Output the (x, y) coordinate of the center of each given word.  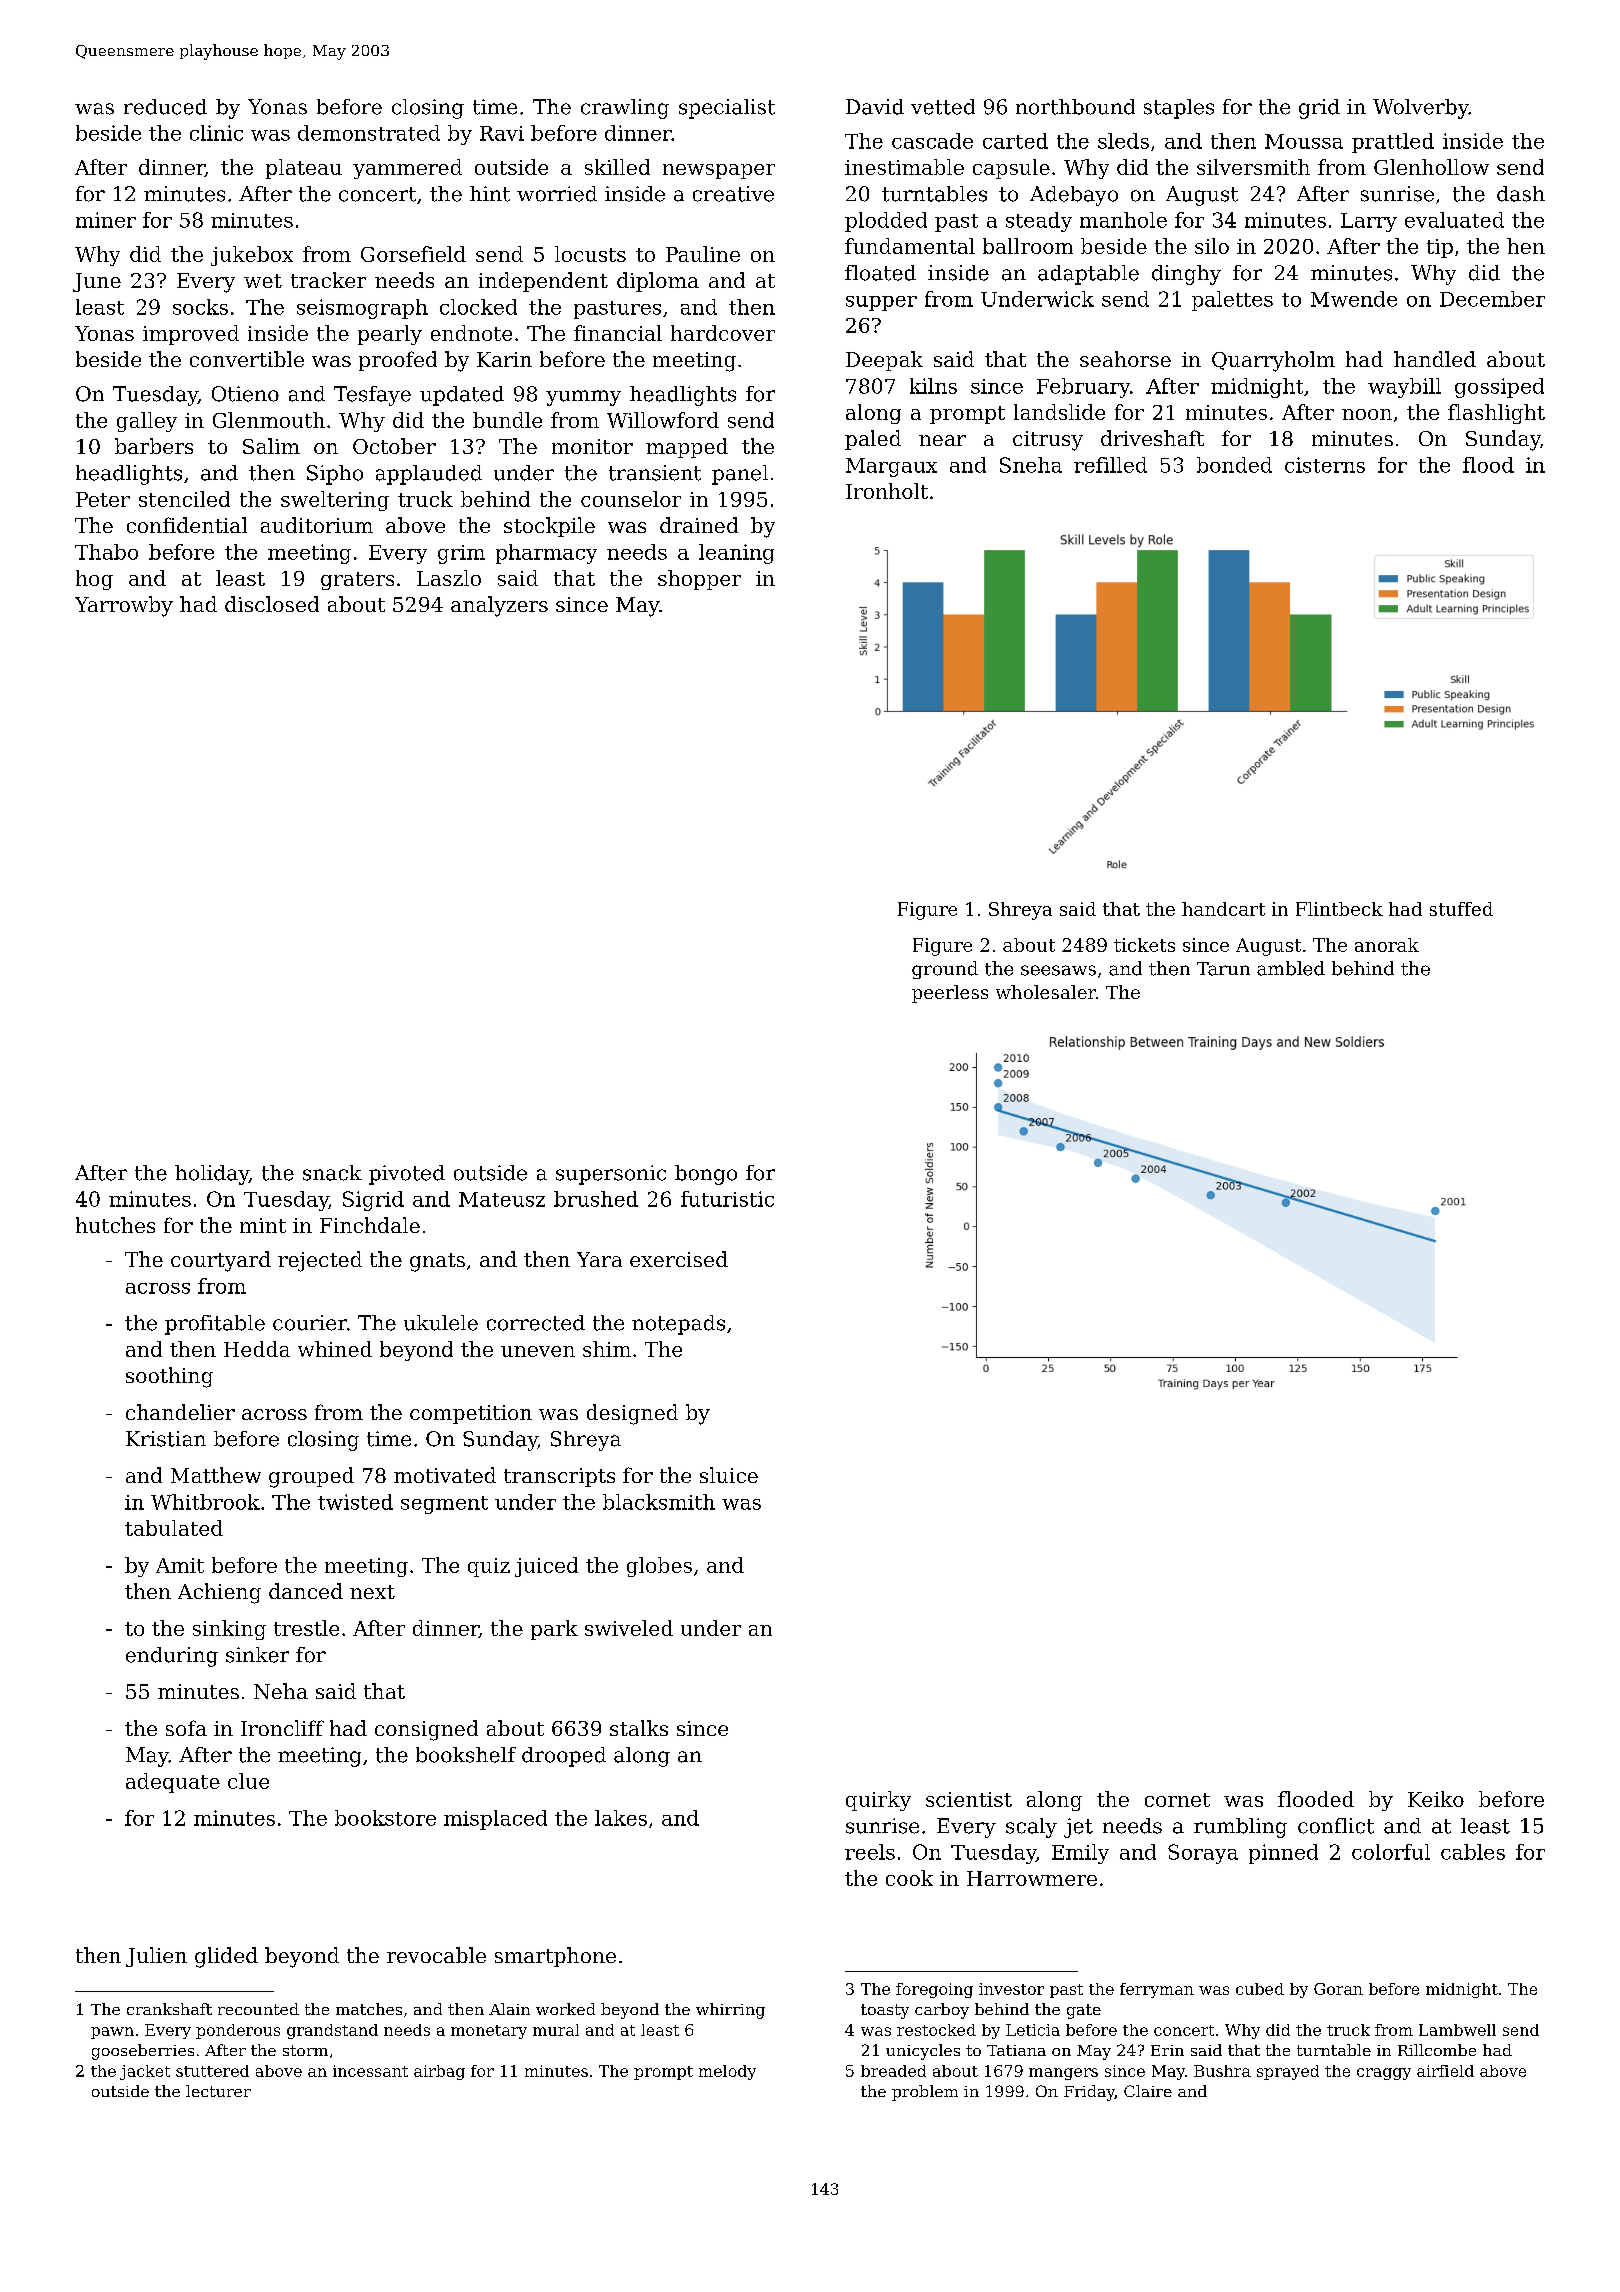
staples (1179, 109)
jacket (145, 2072)
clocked (478, 307)
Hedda (257, 1349)
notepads (678, 1325)
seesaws (1058, 970)
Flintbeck (1339, 909)
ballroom (1028, 246)
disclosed (272, 604)
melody (727, 2072)
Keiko (1436, 1799)
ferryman (1157, 1990)
